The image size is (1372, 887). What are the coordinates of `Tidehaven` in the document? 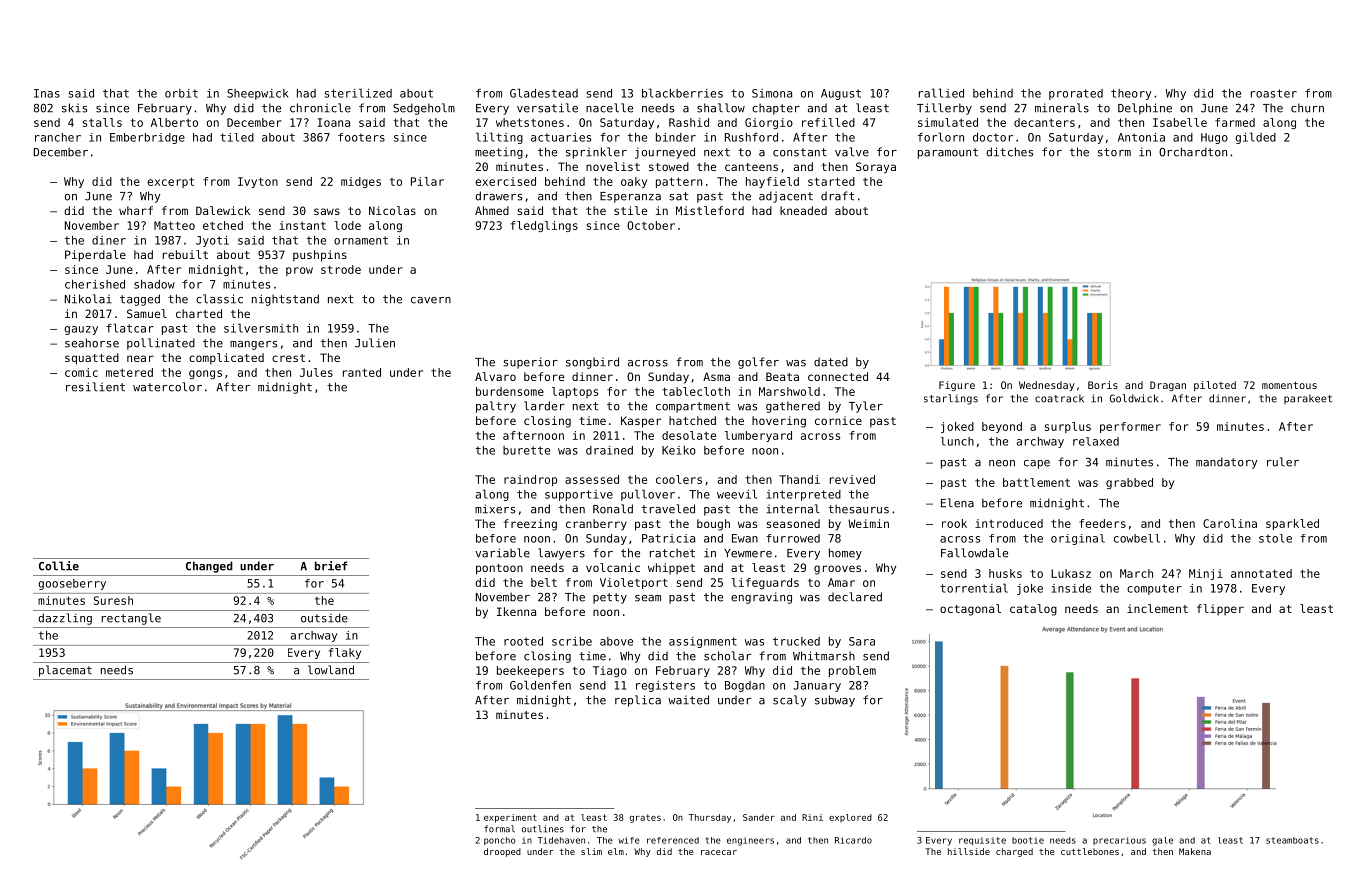 It's located at (561, 840).
